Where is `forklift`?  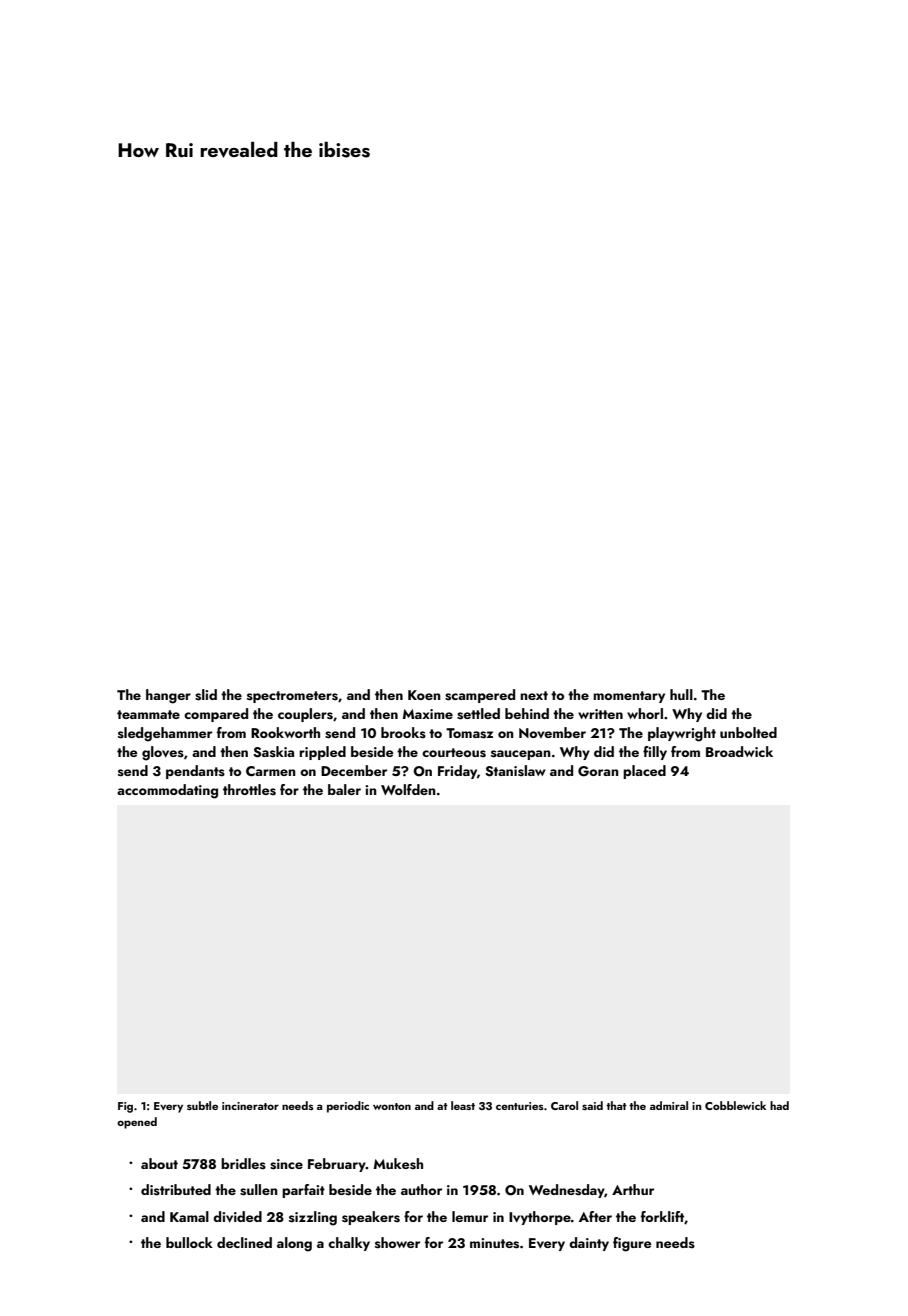
forklift is located at coordinates (663, 1217).
